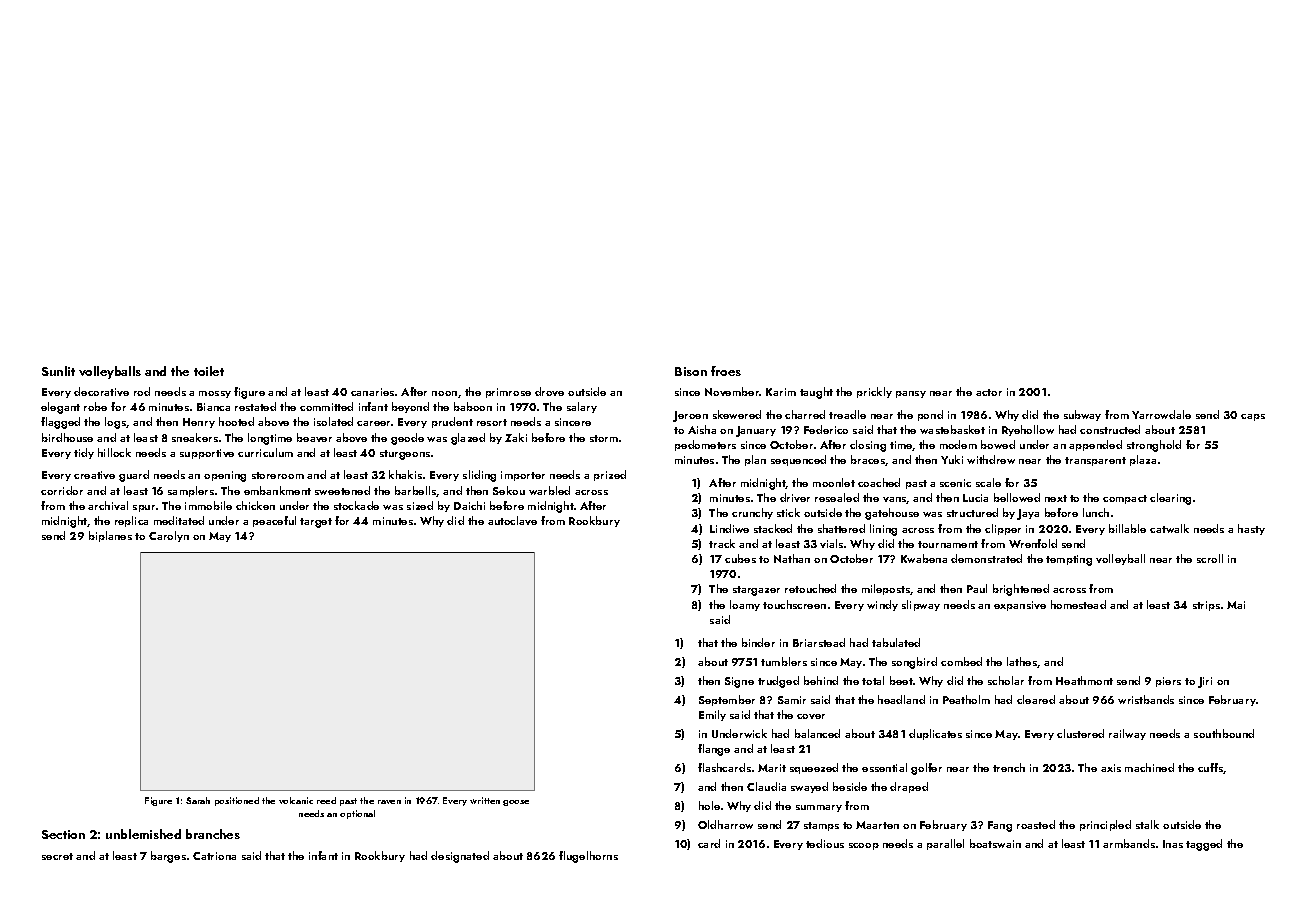 The image size is (1308, 924). What do you see at coordinates (1078, 604) in the page?
I see `homestead` at bounding box center [1078, 604].
